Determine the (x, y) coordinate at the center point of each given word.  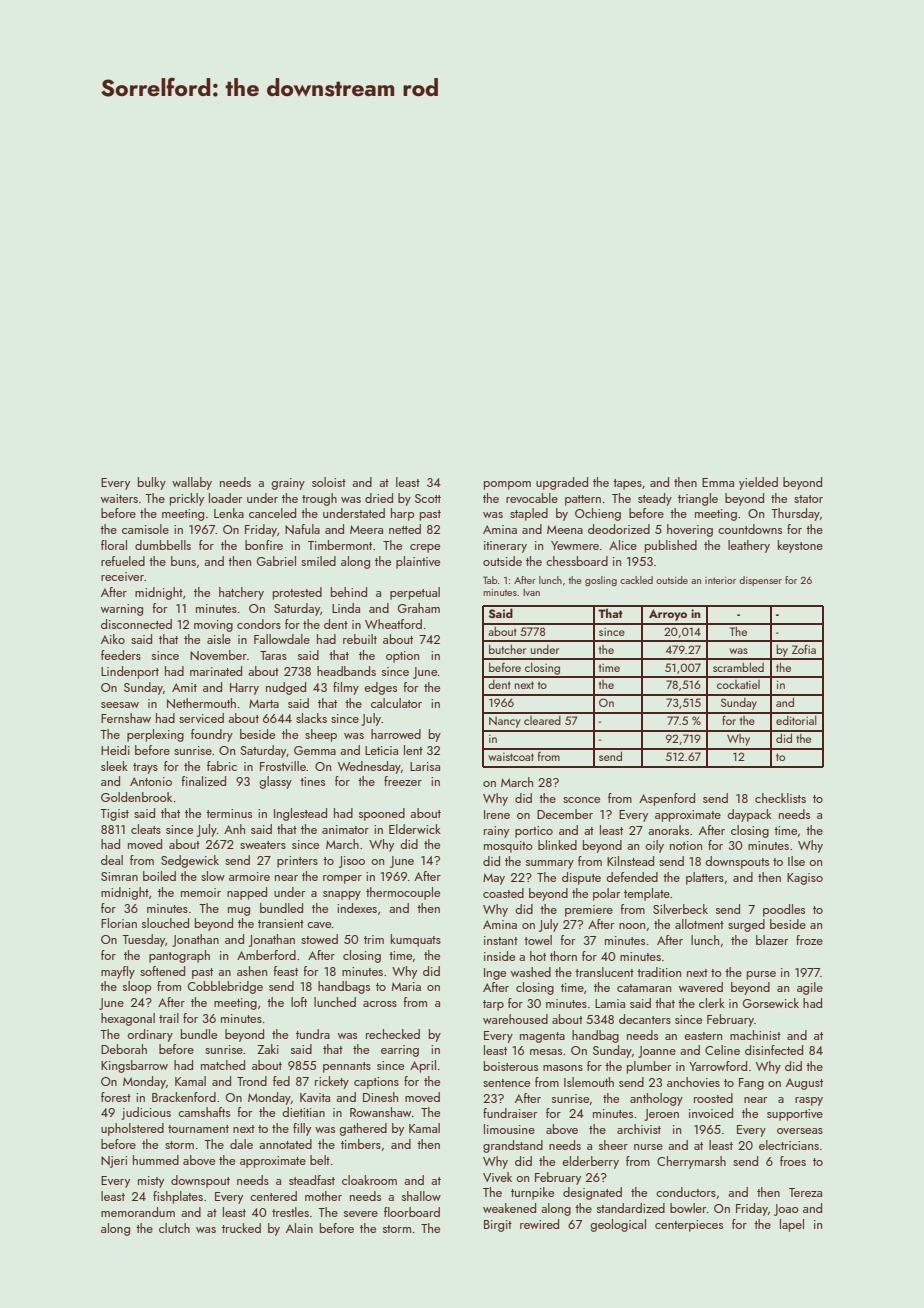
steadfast (312, 1180)
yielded (758, 483)
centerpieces (689, 1226)
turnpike (532, 1193)
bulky (152, 483)
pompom (507, 485)
